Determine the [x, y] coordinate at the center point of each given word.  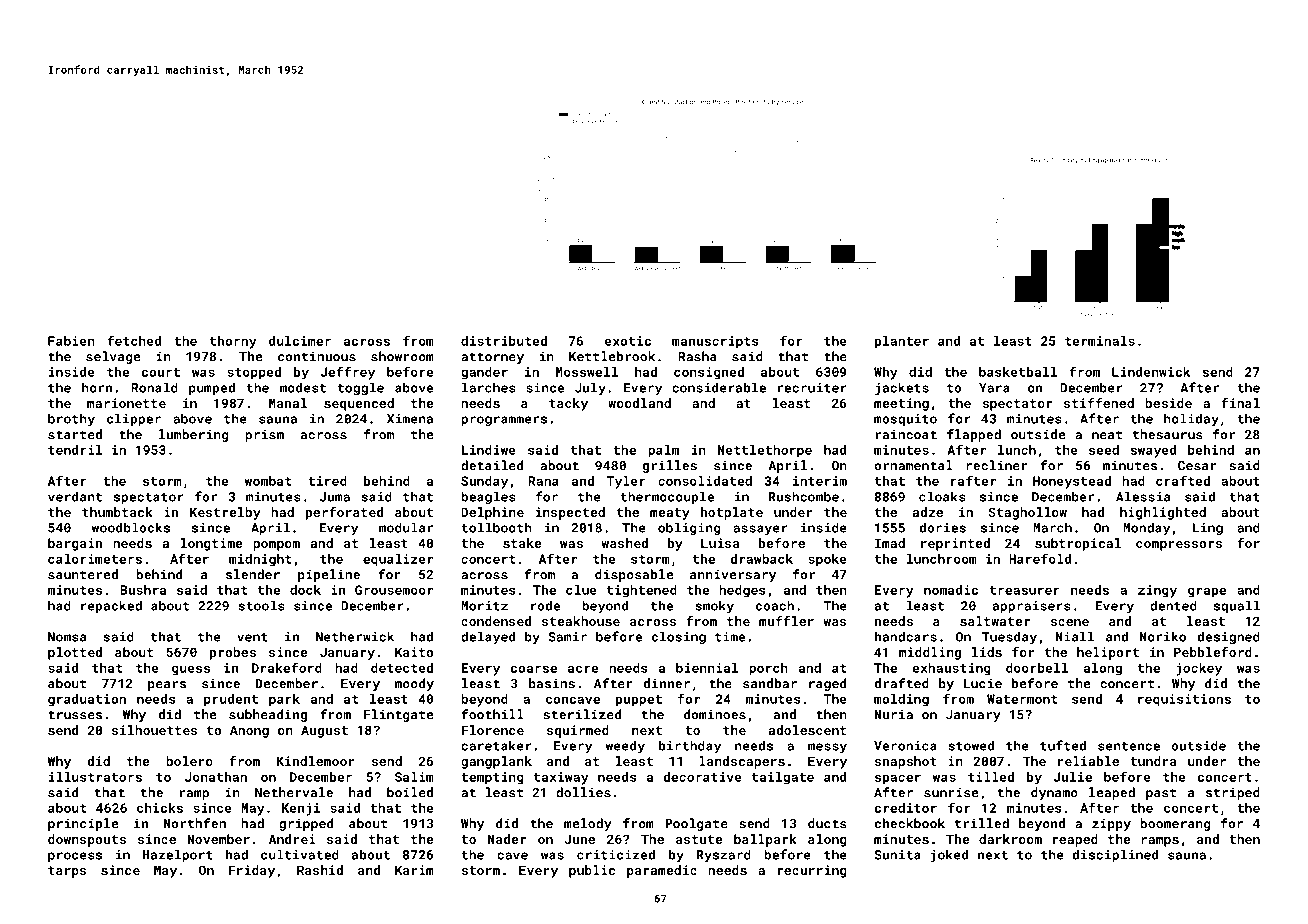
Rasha [697, 356]
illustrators [95, 777]
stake [522, 543]
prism [264, 435]
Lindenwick [1151, 372]
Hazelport [178, 855]
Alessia [1143, 496]
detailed [492, 465]
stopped [254, 373]
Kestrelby [225, 513]
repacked [111, 606]
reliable [1088, 761]
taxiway [561, 778]
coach [775, 605]
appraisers [1032, 607]
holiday [1191, 419]
